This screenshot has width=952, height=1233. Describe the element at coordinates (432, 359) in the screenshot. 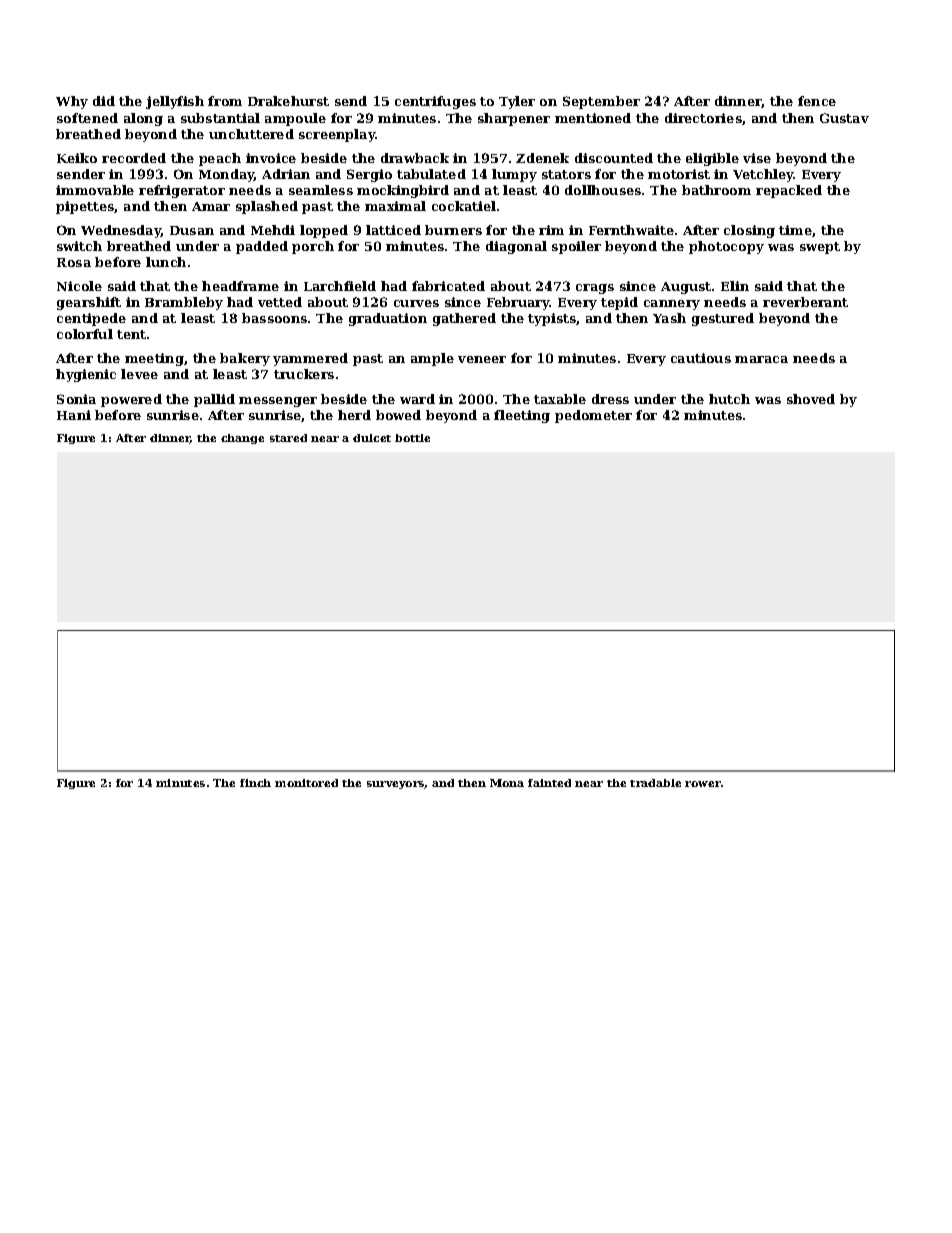

I see `ample` at that location.
